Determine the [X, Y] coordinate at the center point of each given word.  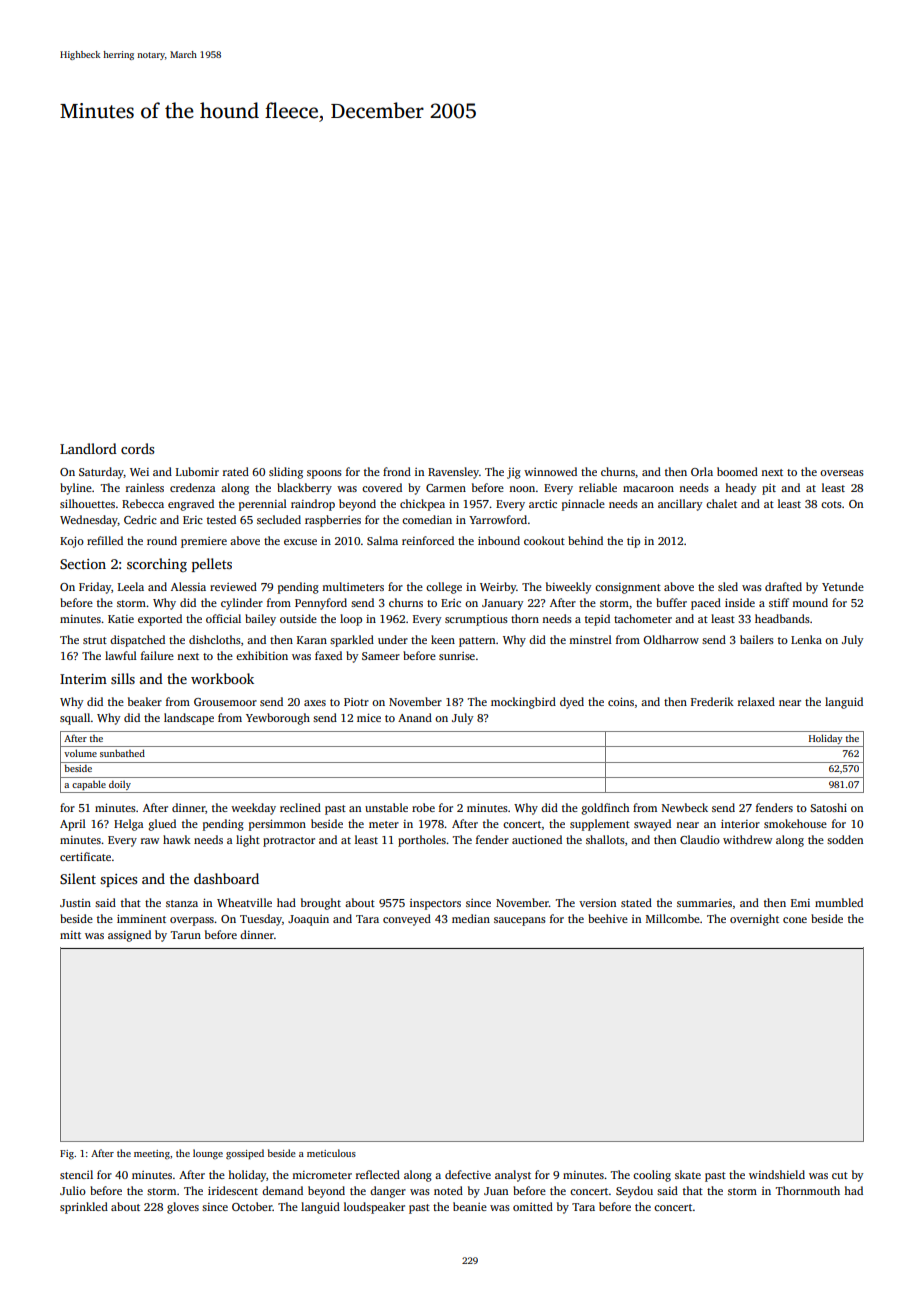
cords [137, 448]
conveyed [407, 920]
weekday [253, 809]
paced [706, 604]
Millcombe [673, 918]
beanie [470, 1206]
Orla [702, 471]
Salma [382, 540]
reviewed [233, 586]
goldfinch [606, 809]
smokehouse [795, 823]
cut [840, 1175]
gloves [183, 1208]
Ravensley [453, 473]
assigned [129, 936]
